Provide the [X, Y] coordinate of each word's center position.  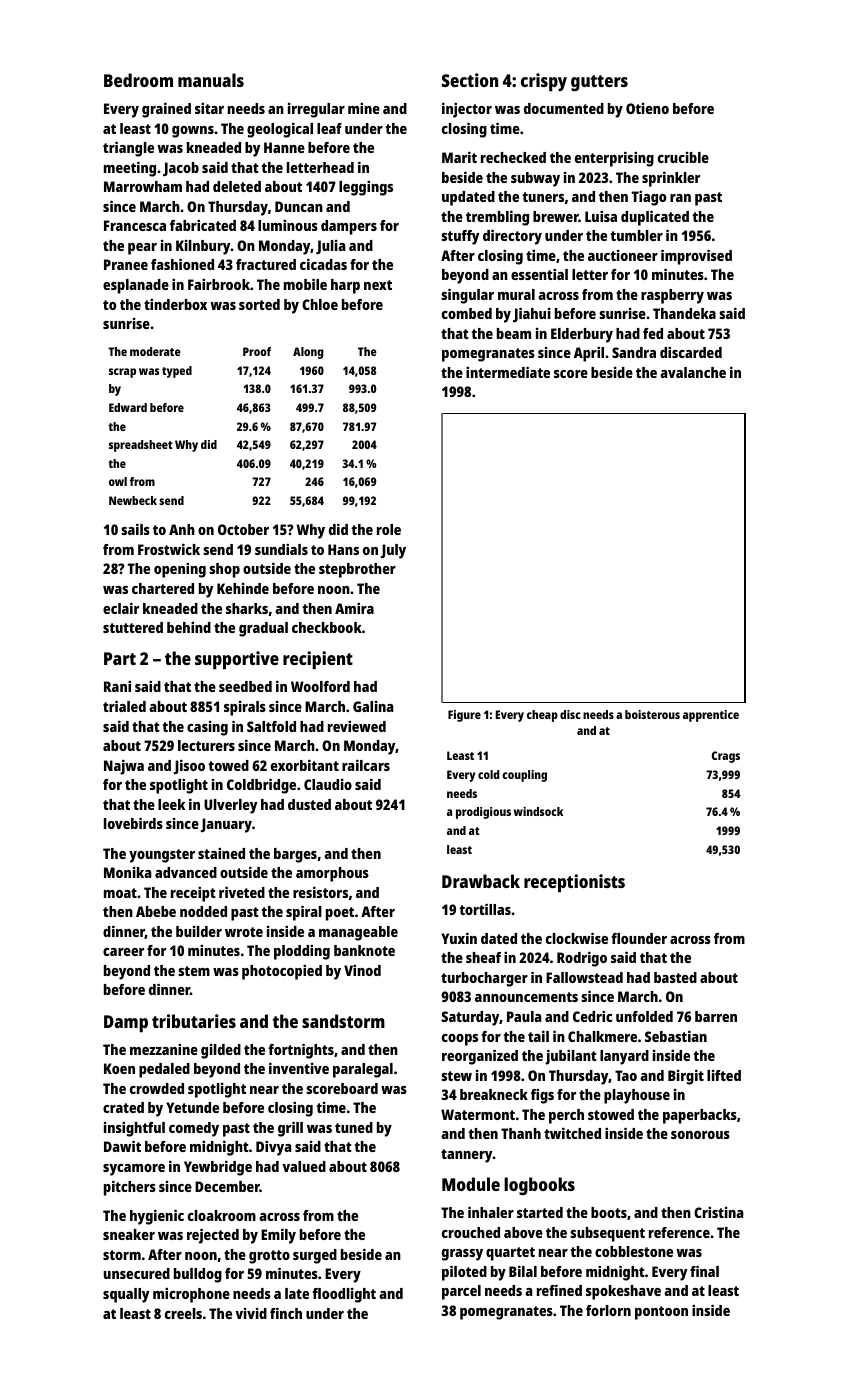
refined [559, 1290]
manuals [211, 80]
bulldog [198, 1275]
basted [675, 977]
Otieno [647, 108]
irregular [316, 110]
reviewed [357, 726]
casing [207, 728]
